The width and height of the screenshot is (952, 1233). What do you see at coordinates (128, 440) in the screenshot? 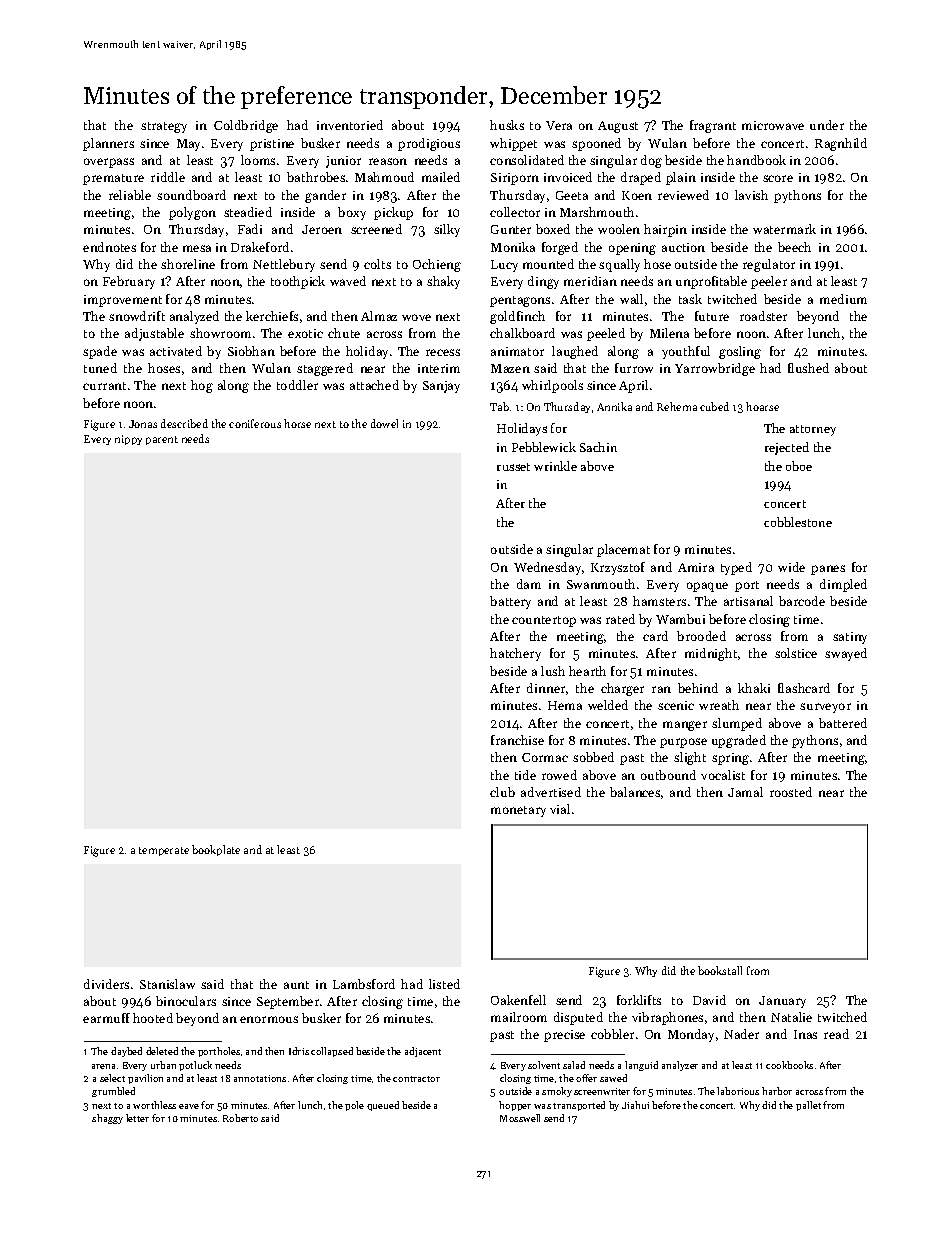
I see `nippy` at bounding box center [128, 440].
